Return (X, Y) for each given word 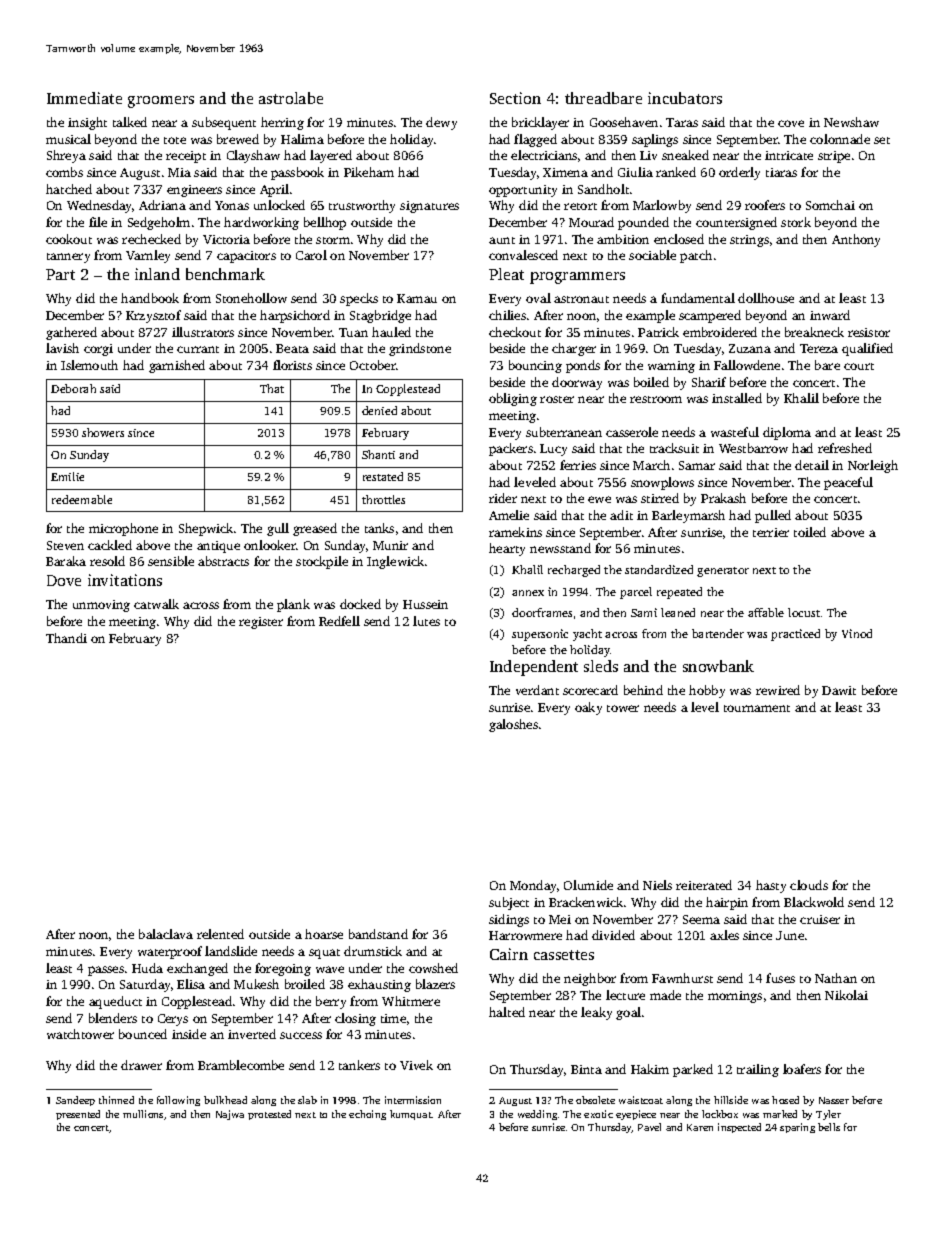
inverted (252, 1034)
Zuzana (750, 348)
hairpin (727, 903)
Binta (586, 1069)
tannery (68, 258)
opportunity (523, 191)
